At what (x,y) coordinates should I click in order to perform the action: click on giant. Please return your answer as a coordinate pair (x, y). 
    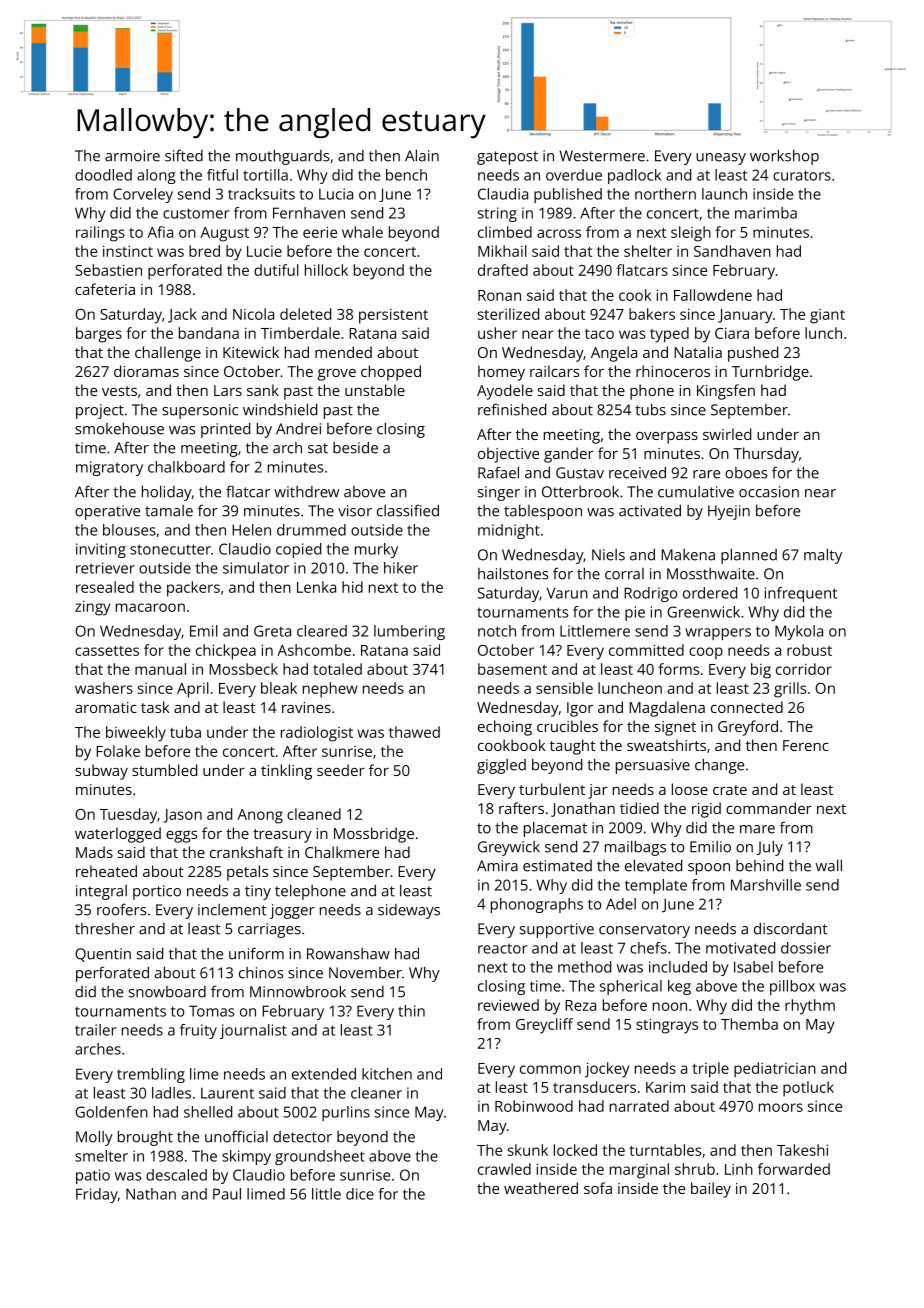
    Looking at the image, I should click on (827, 316).
